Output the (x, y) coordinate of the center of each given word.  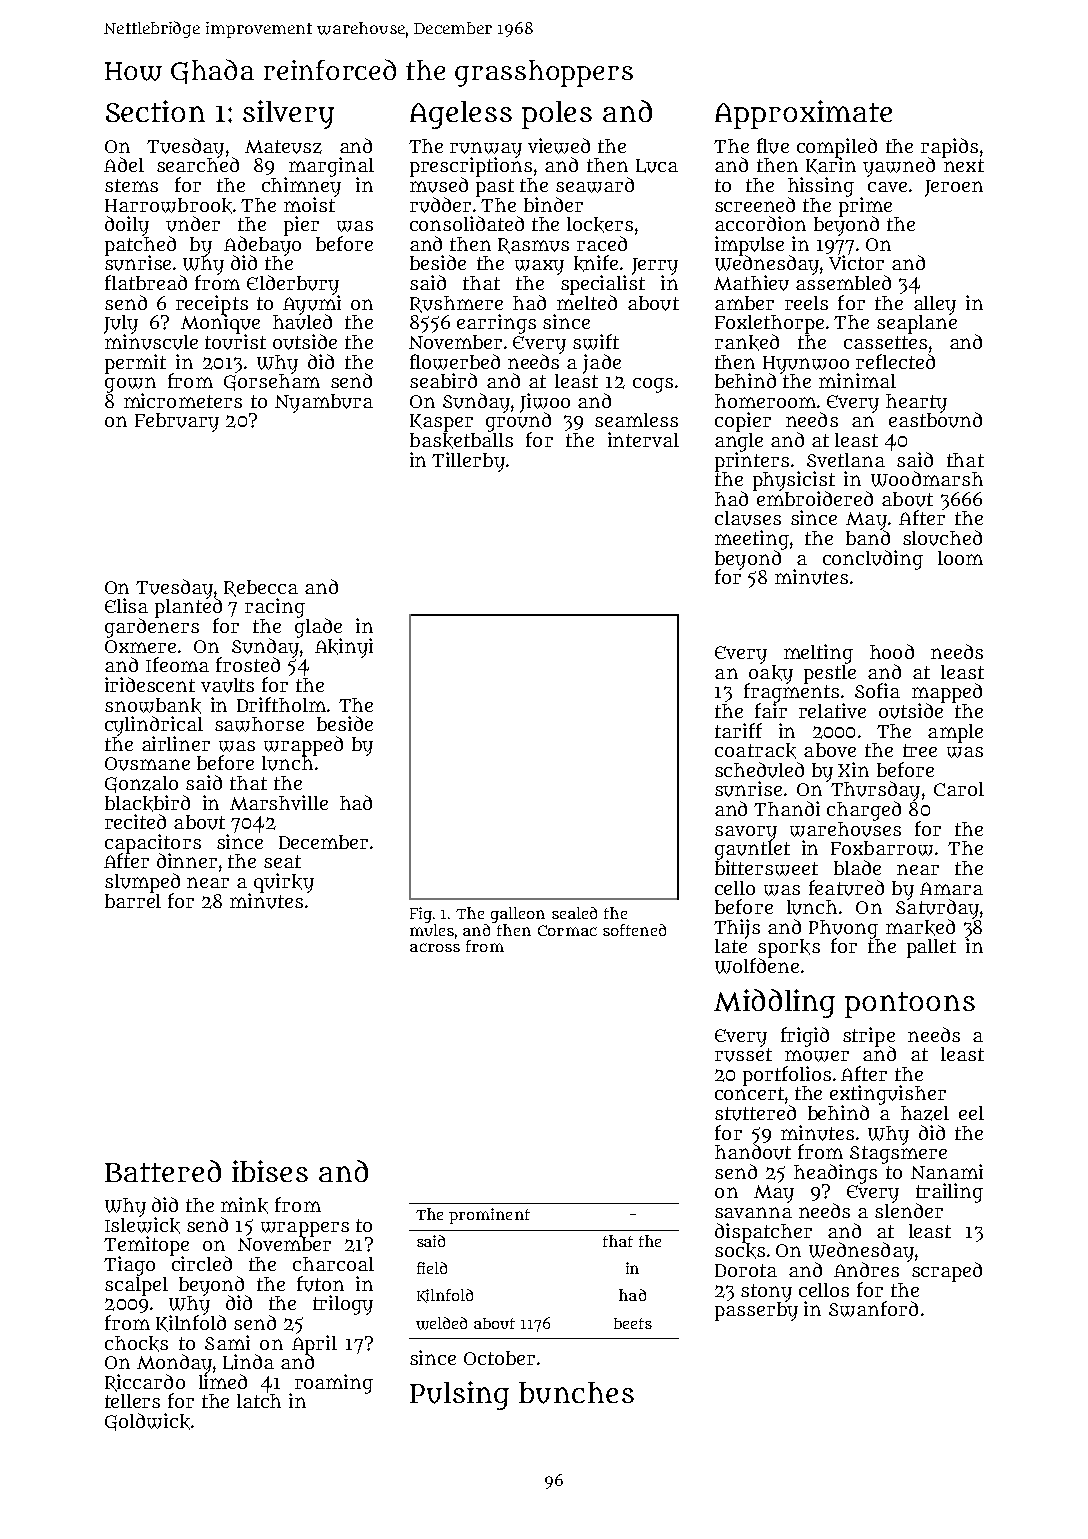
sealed (574, 913)
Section (155, 111)
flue (773, 146)
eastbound (935, 420)
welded (441, 1323)
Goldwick (147, 1422)
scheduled (759, 770)
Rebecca (261, 588)
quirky (284, 883)
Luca (657, 166)
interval (643, 439)
